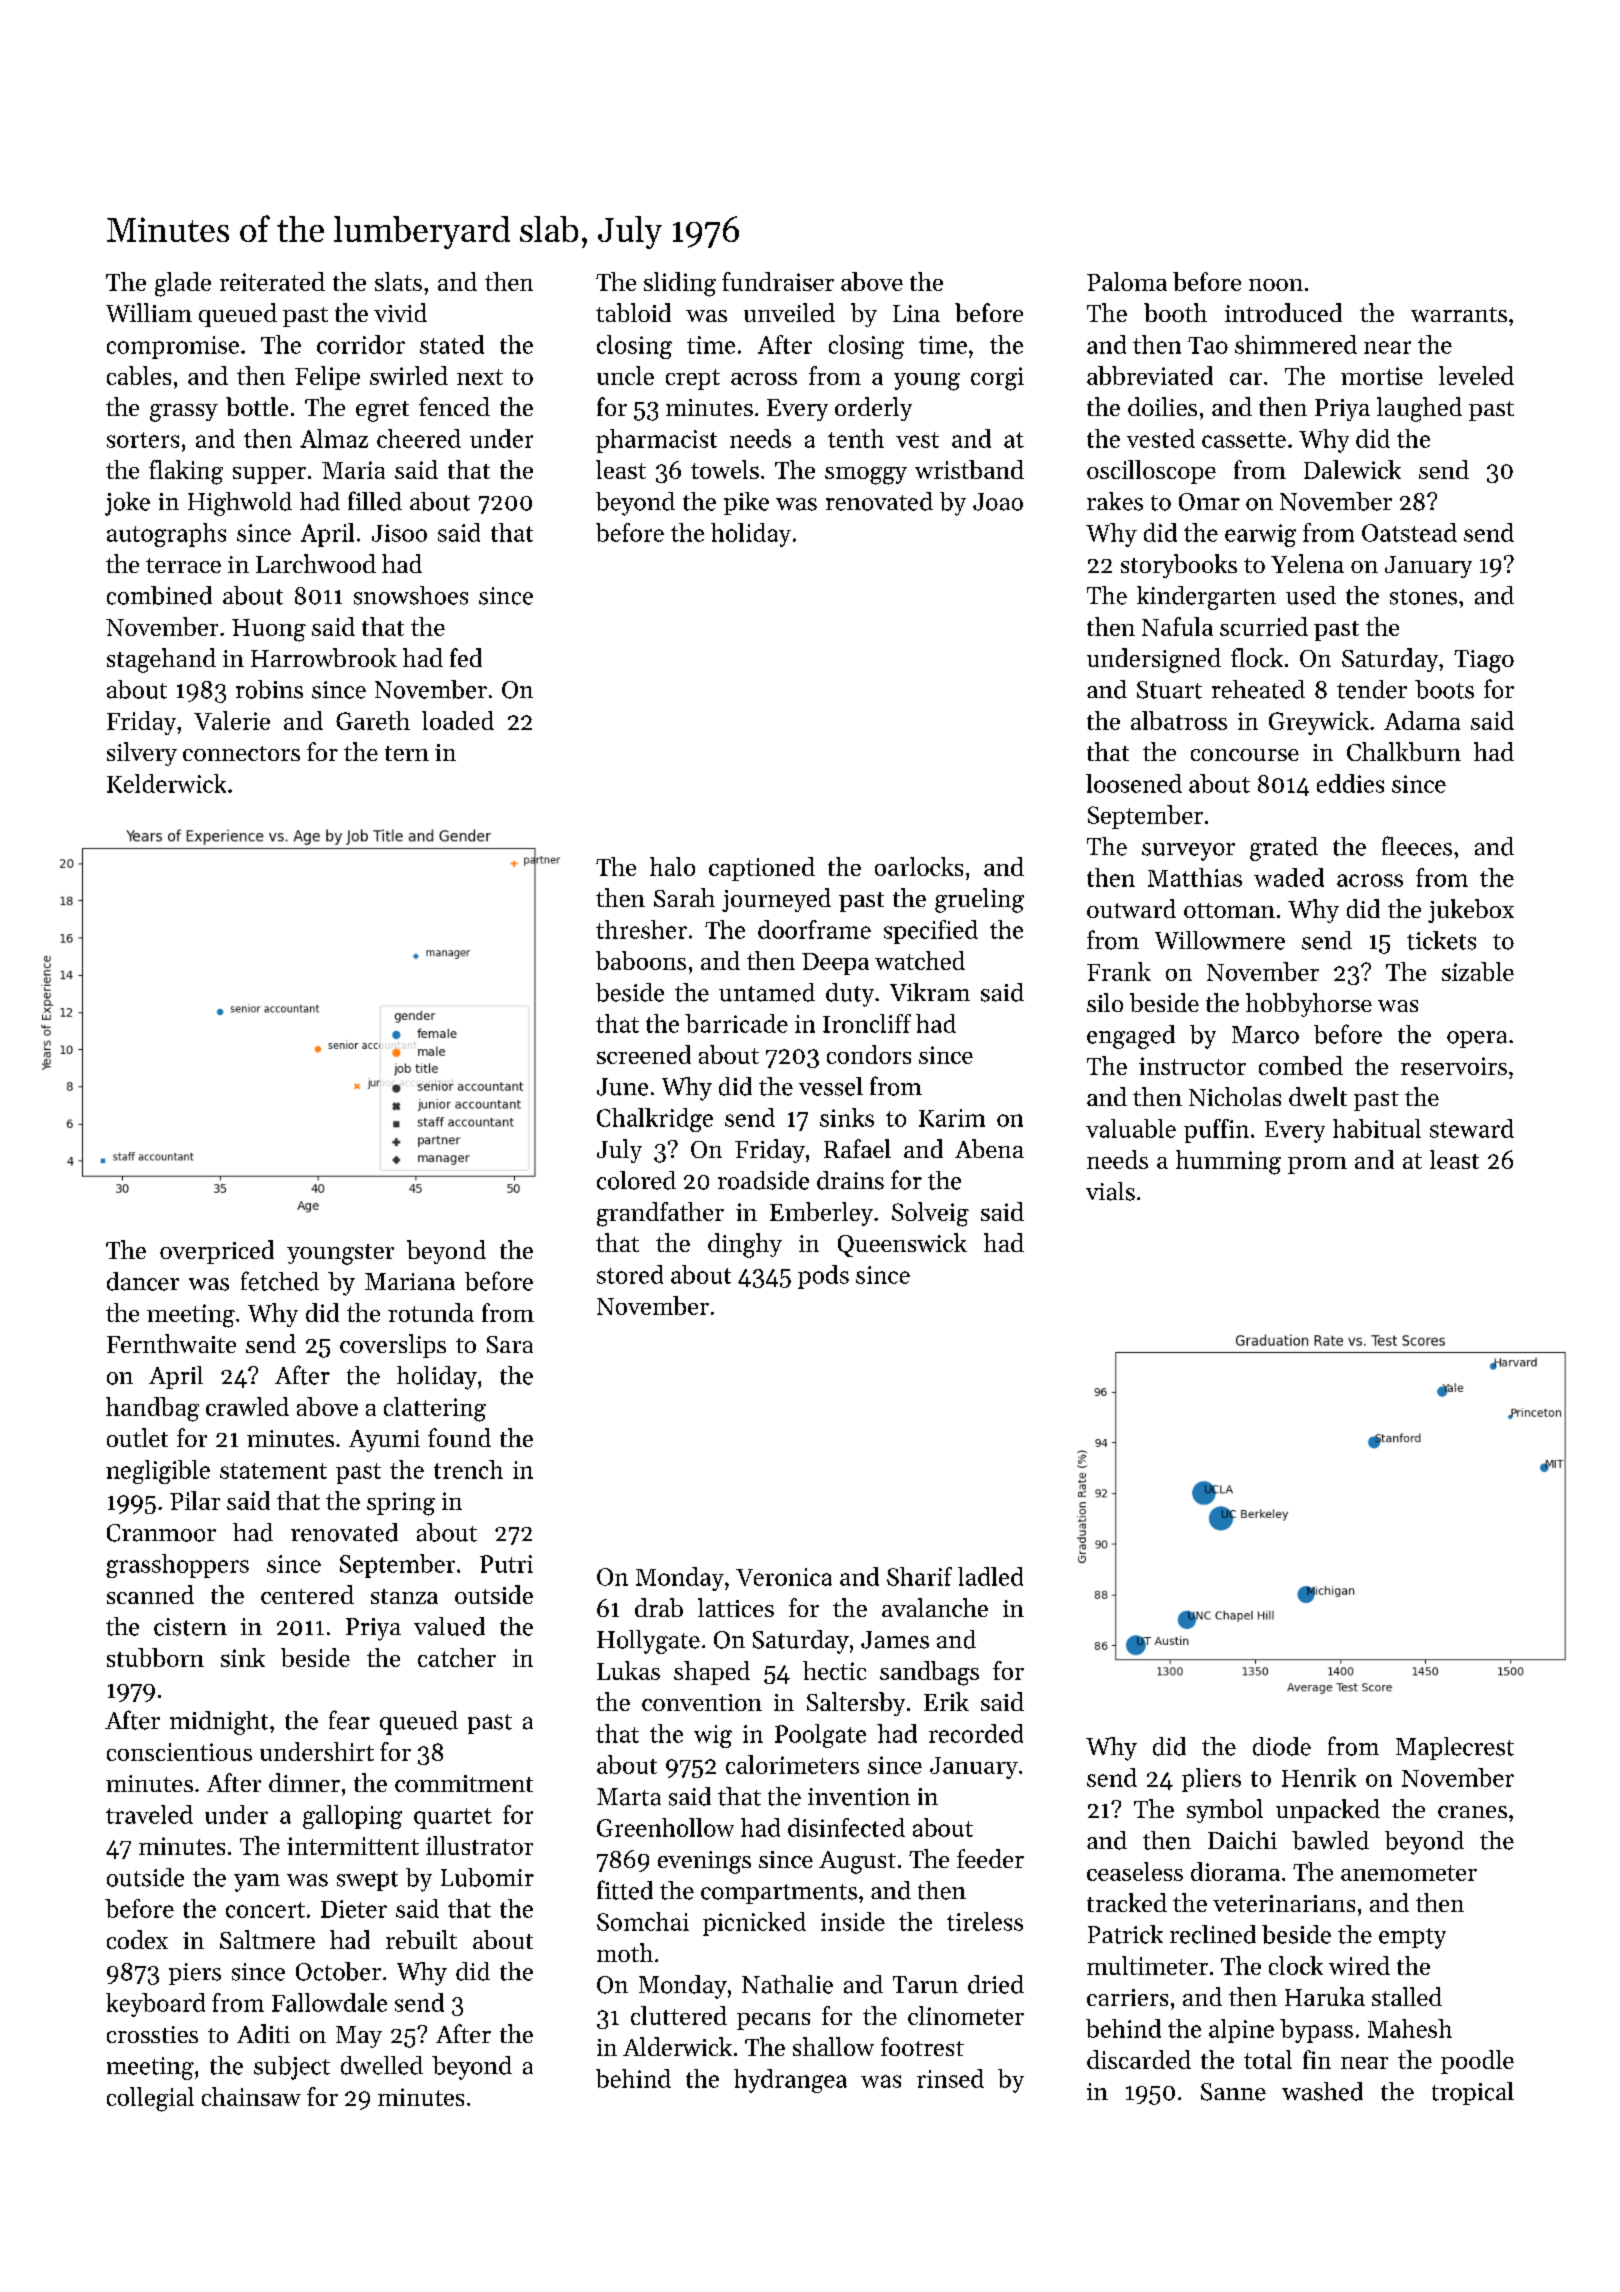 This screenshot has height=2292, width=1620. I want to click on collegial, so click(150, 2099).
